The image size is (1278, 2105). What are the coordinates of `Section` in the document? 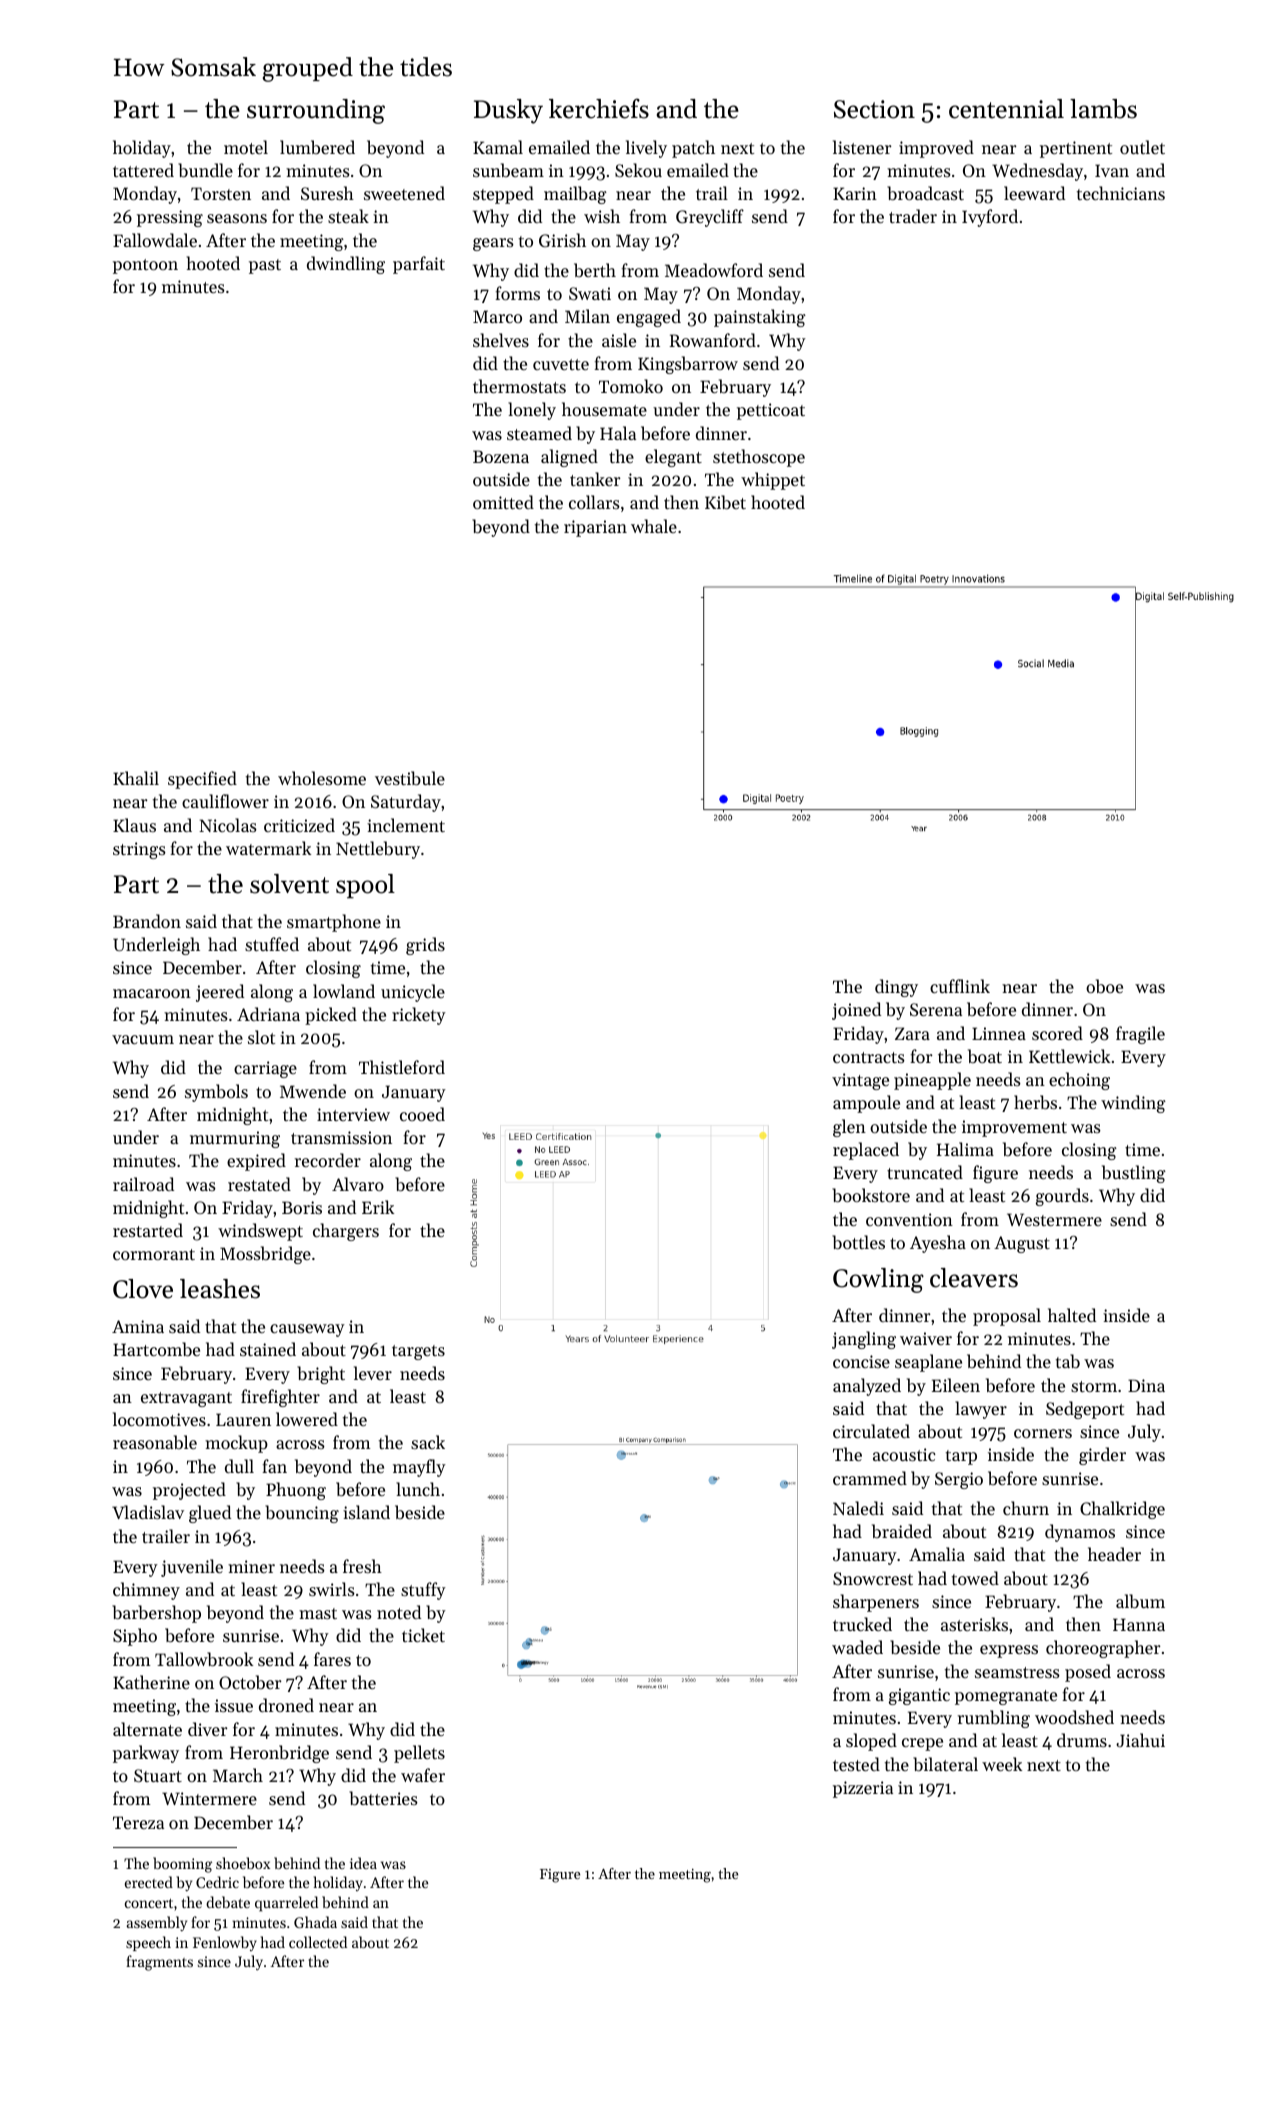 It's located at (874, 109).
